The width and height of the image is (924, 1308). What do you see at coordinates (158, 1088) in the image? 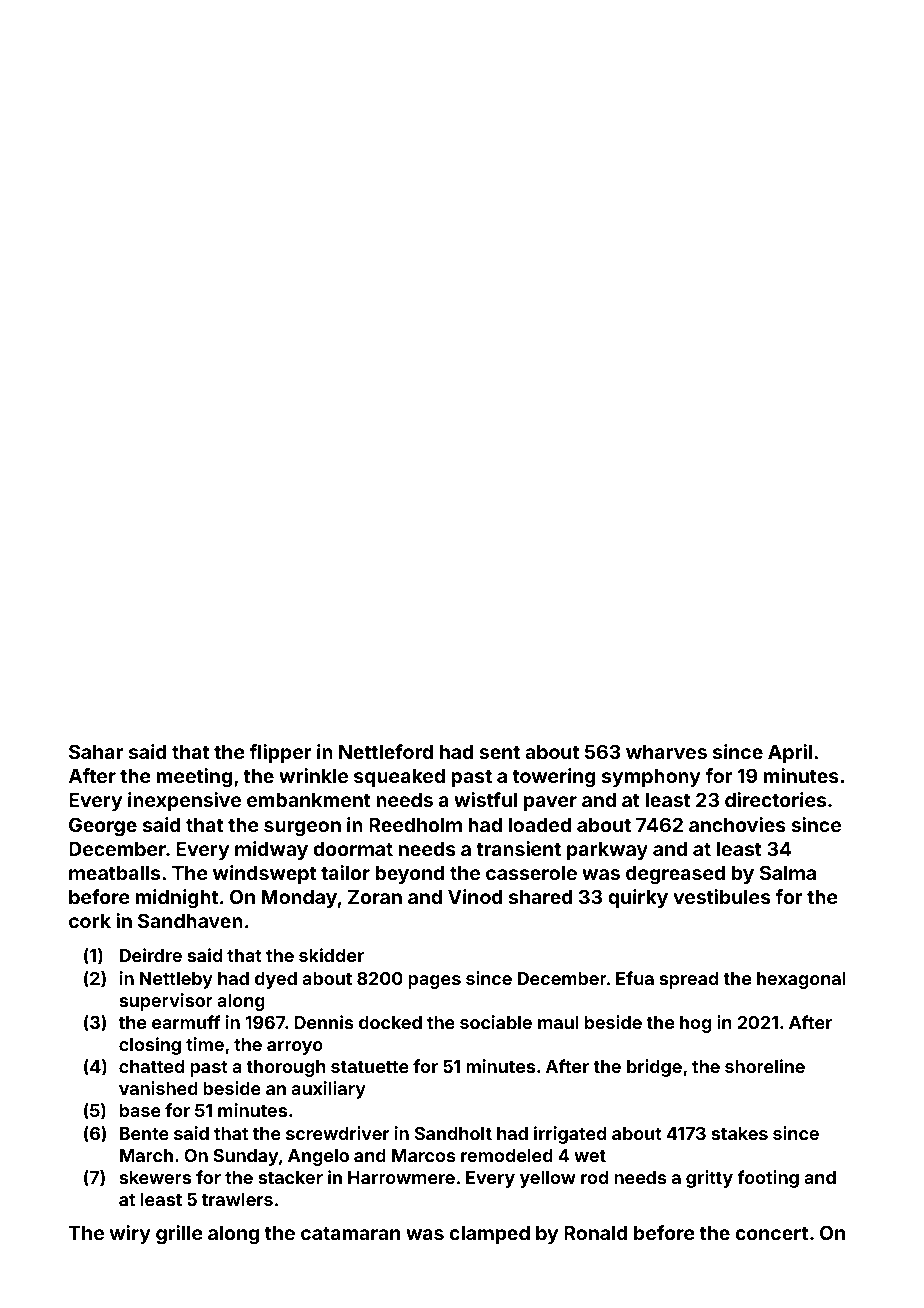
I see `vanished` at bounding box center [158, 1088].
